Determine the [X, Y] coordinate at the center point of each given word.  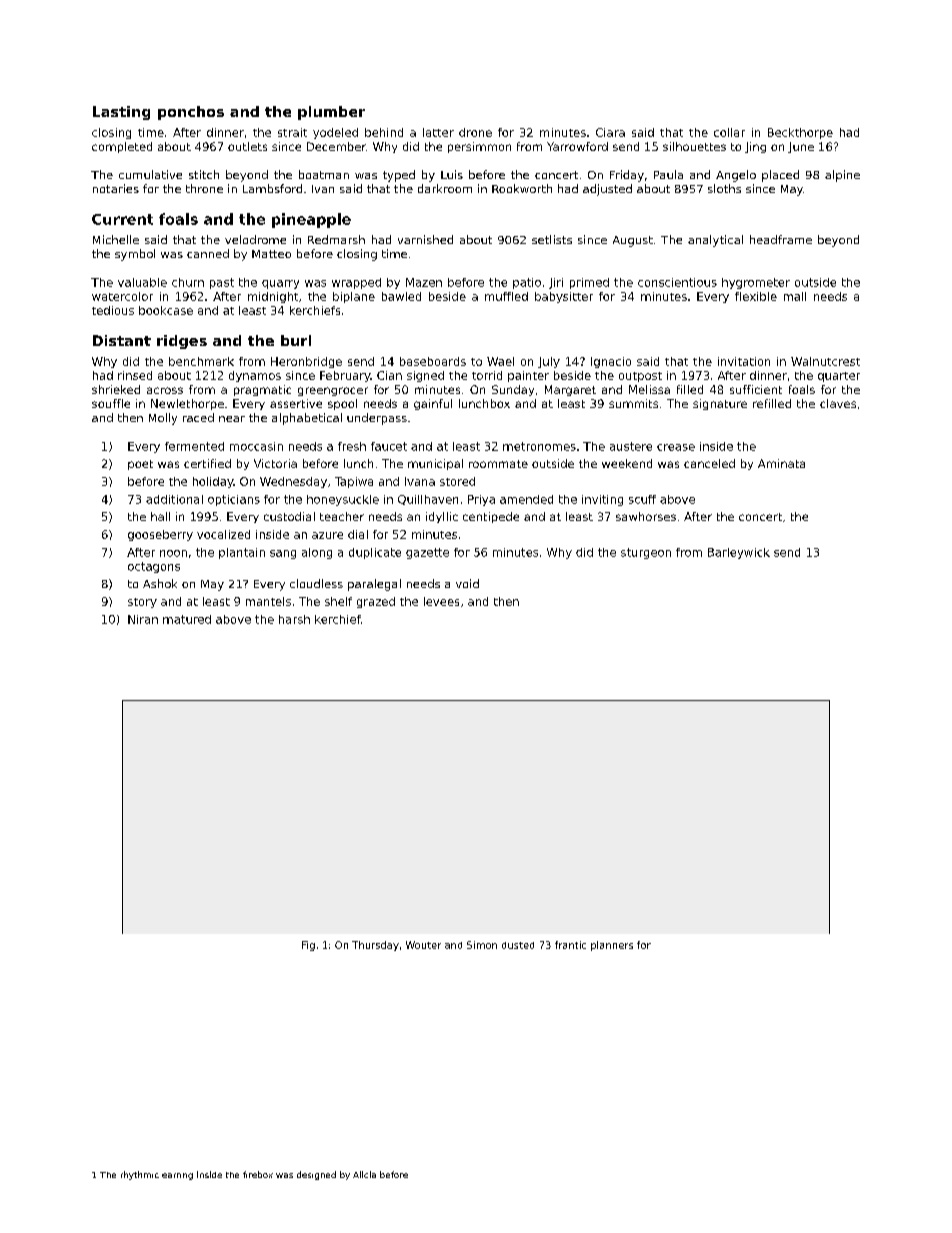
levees [441, 601]
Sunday [513, 390]
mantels [268, 601]
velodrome [255, 239]
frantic [570, 945]
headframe [781, 239]
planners [612, 946]
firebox [258, 1174]
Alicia [364, 1174]
